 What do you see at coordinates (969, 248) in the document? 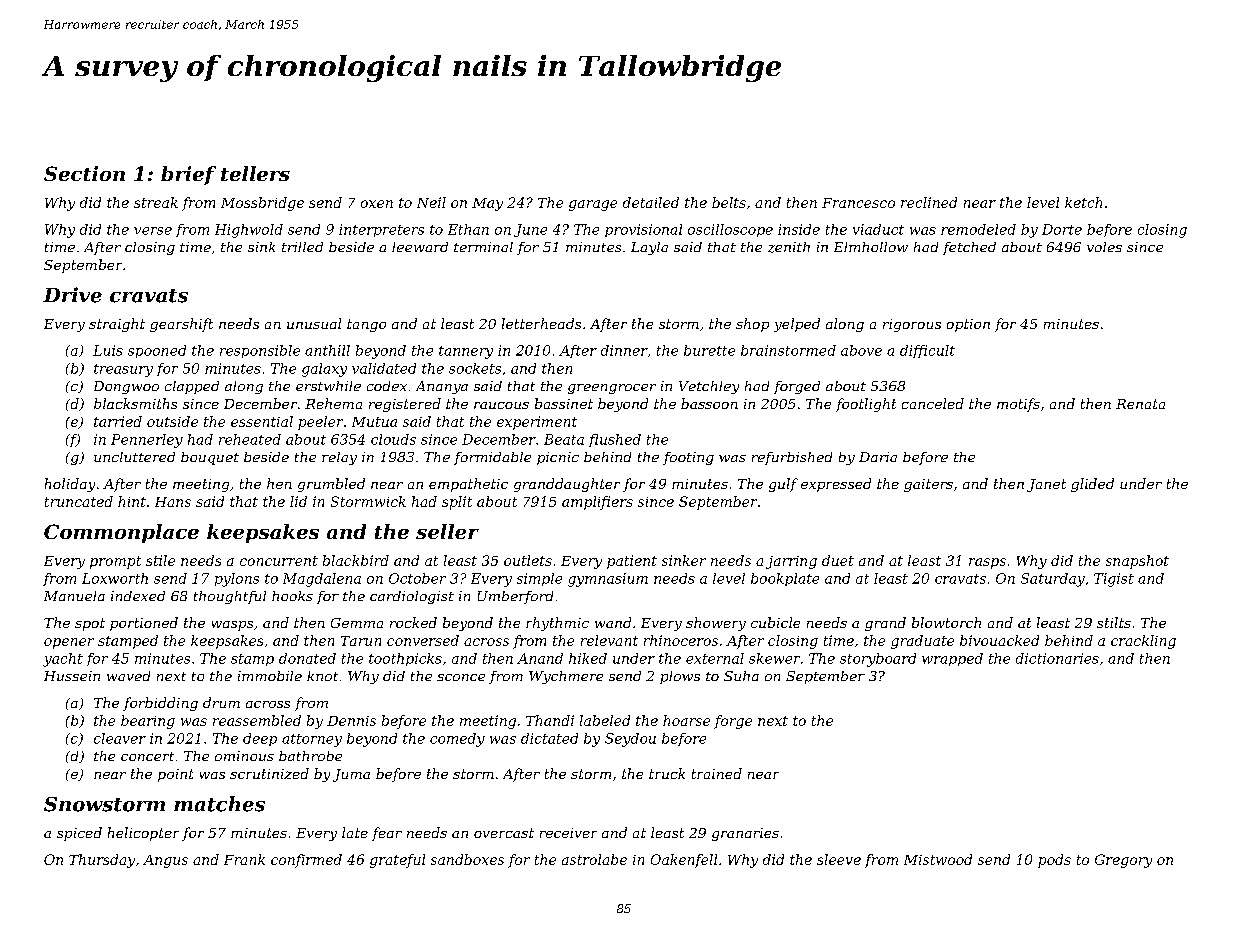
I see `fetched` at bounding box center [969, 248].
